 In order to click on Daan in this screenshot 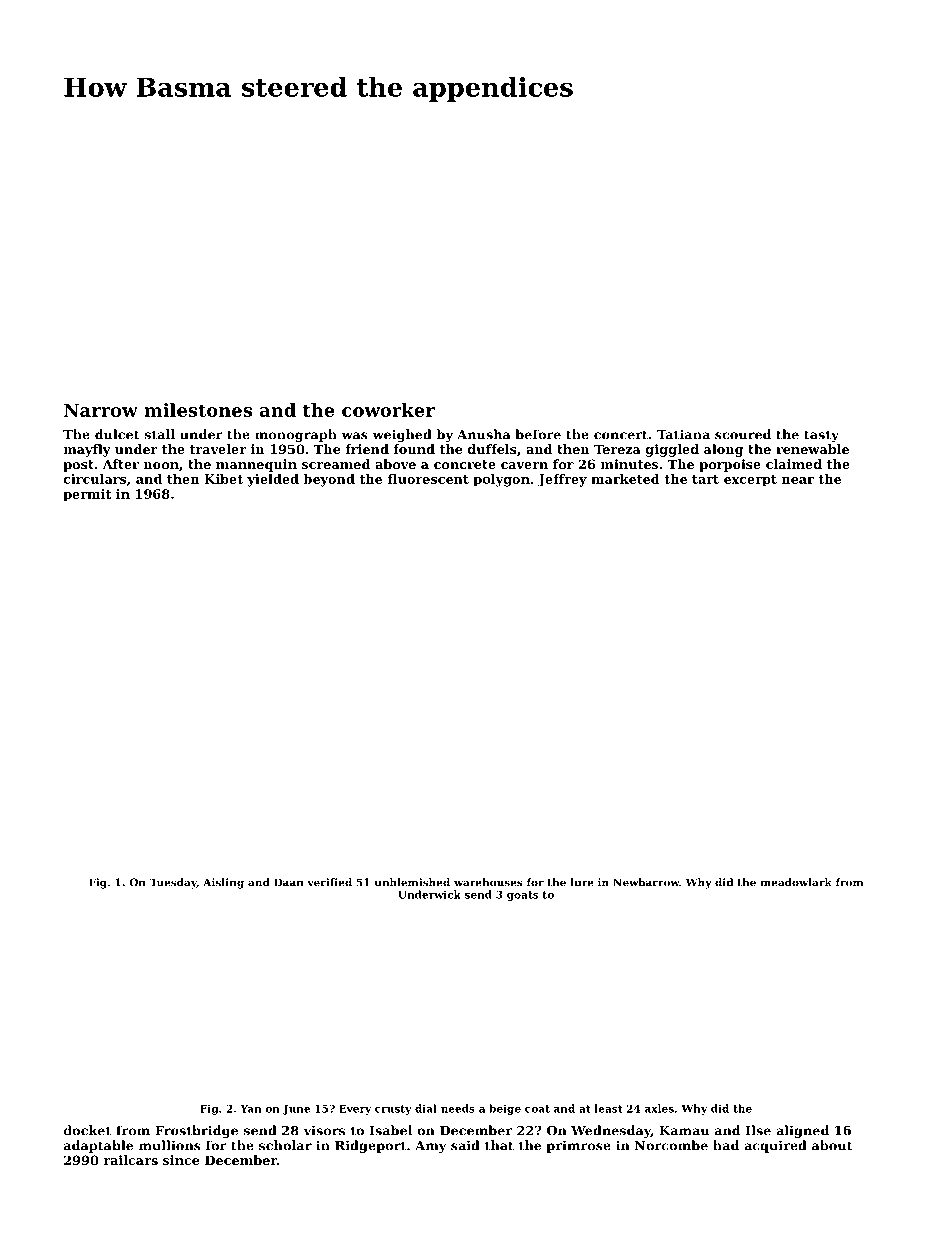, I will do `click(288, 882)`.
